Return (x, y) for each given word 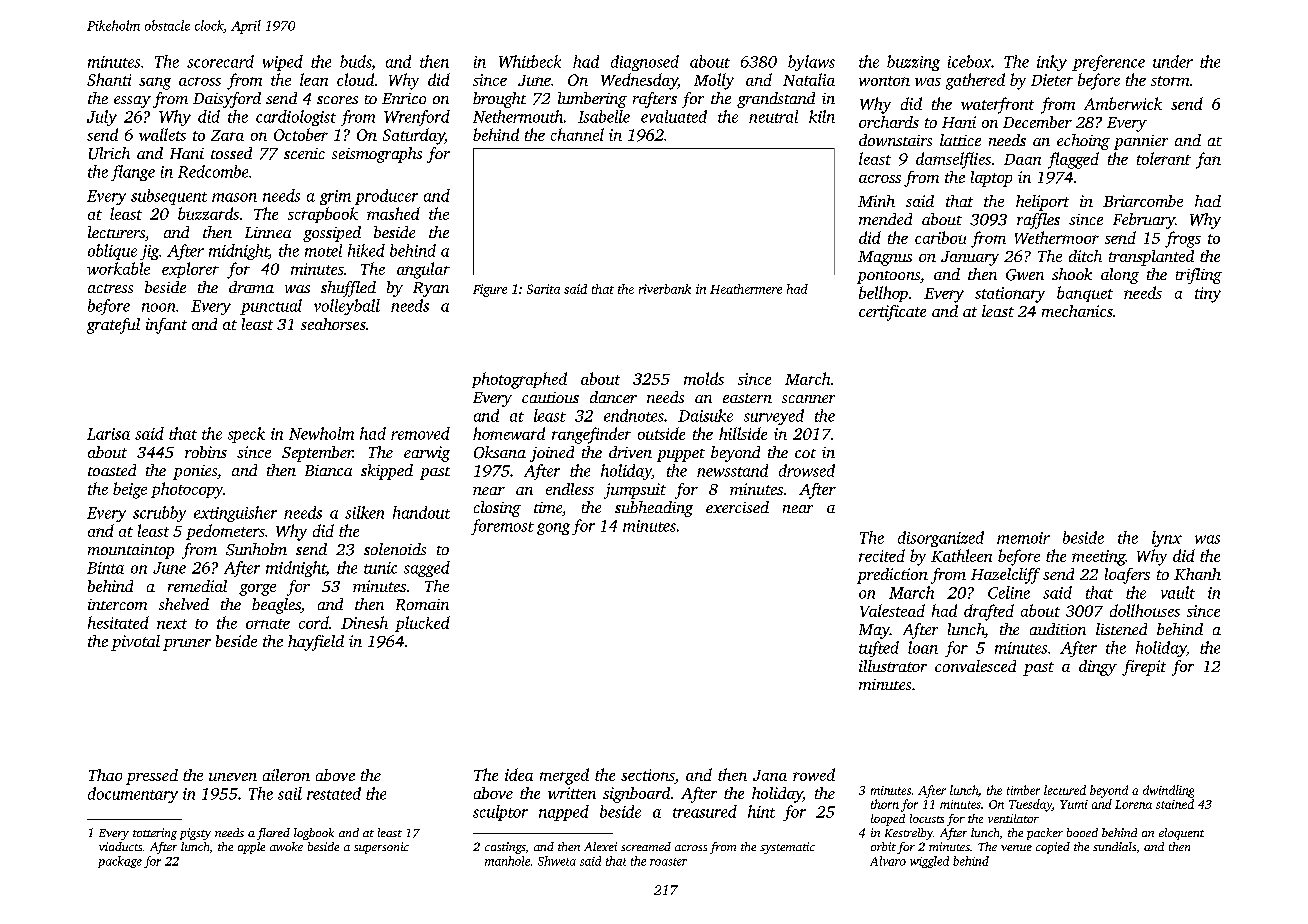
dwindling (1168, 791)
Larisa (108, 434)
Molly (714, 81)
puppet (681, 455)
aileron (286, 775)
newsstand (732, 470)
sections (648, 775)
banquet (1085, 294)
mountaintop (131, 551)
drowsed (807, 470)
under (1173, 61)
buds (355, 61)
